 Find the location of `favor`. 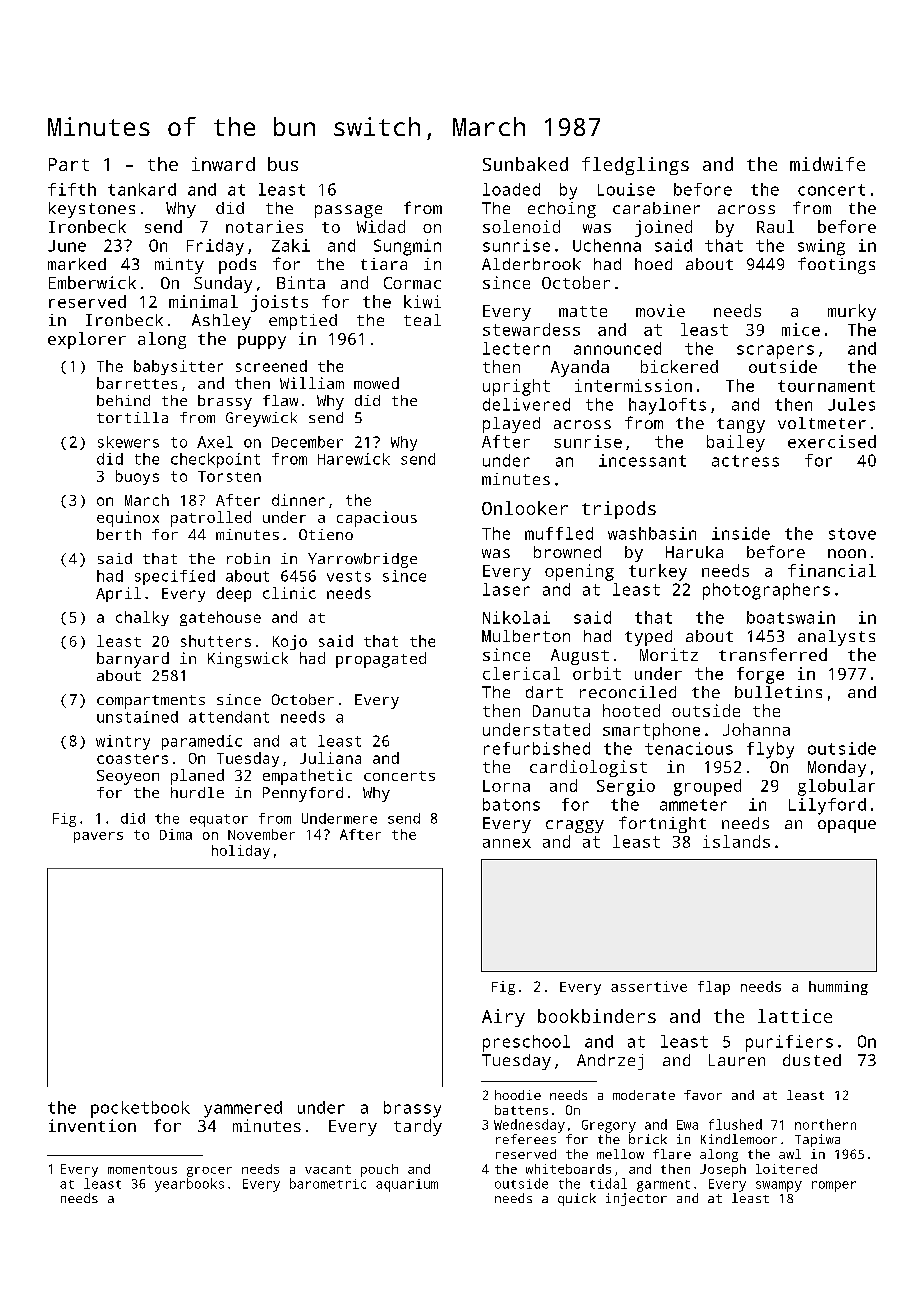

favor is located at coordinates (703, 1095).
